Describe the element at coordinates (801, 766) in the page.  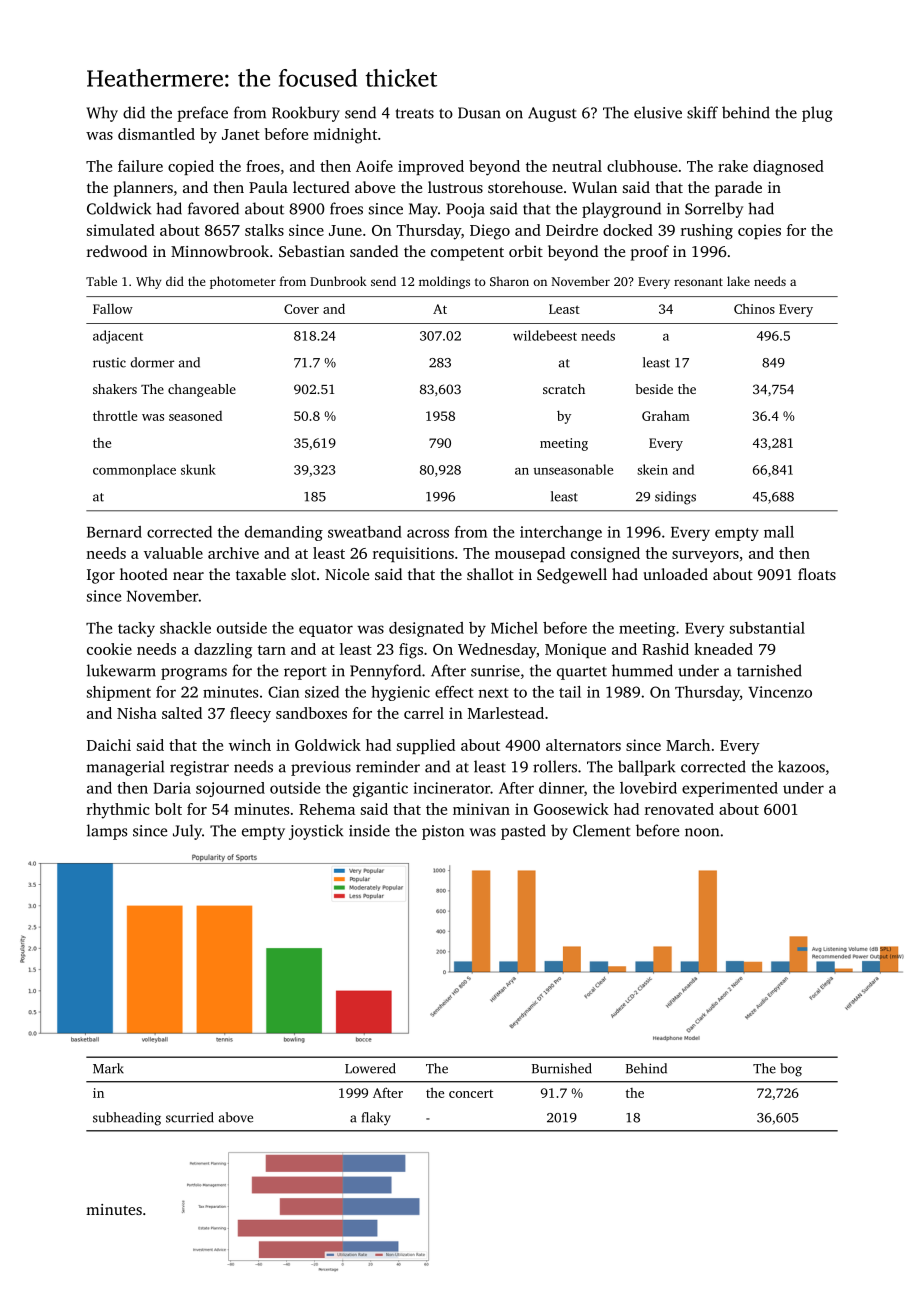
I see `kazoos` at that location.
